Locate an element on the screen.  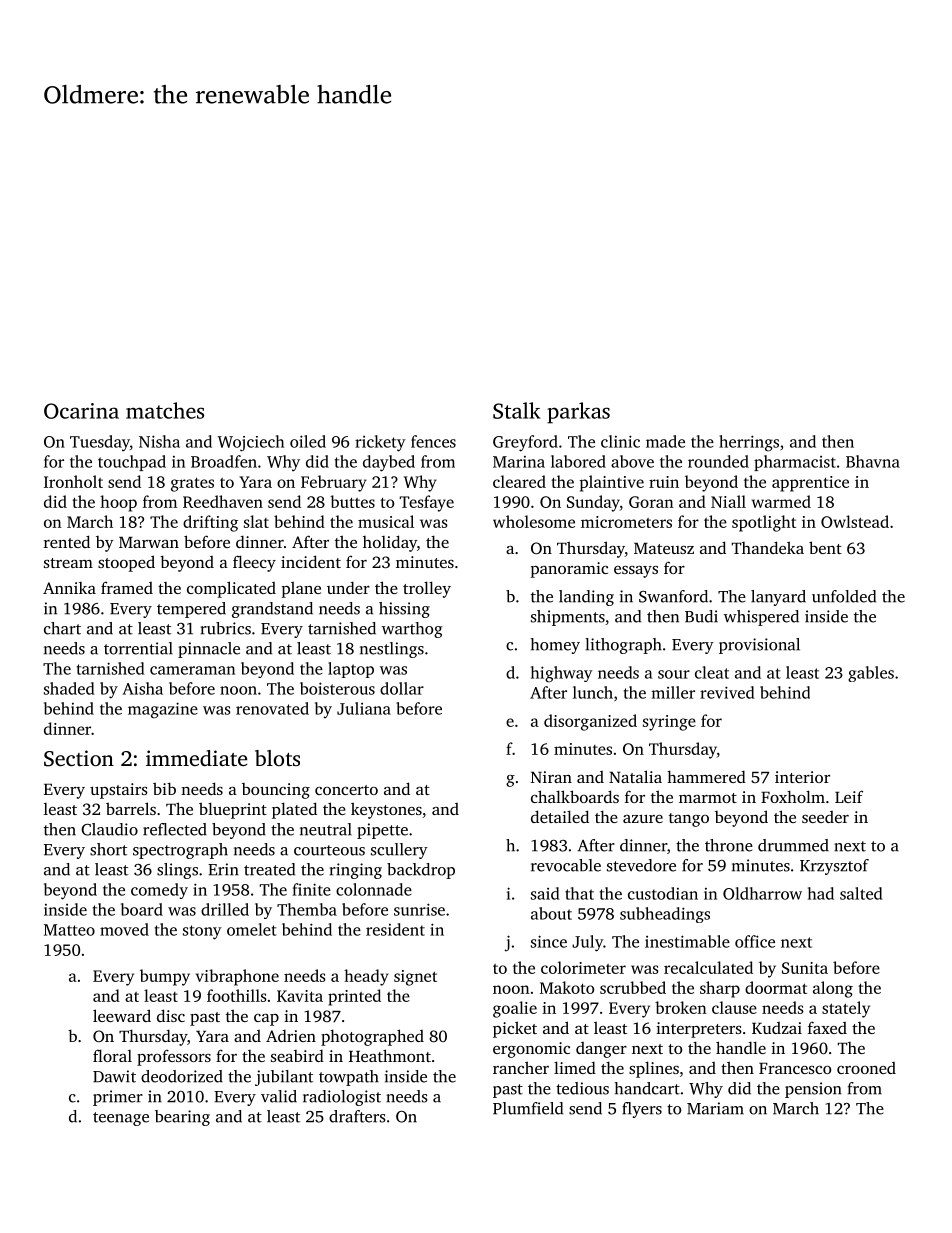
Leif is located at coordinates (849, 796).
